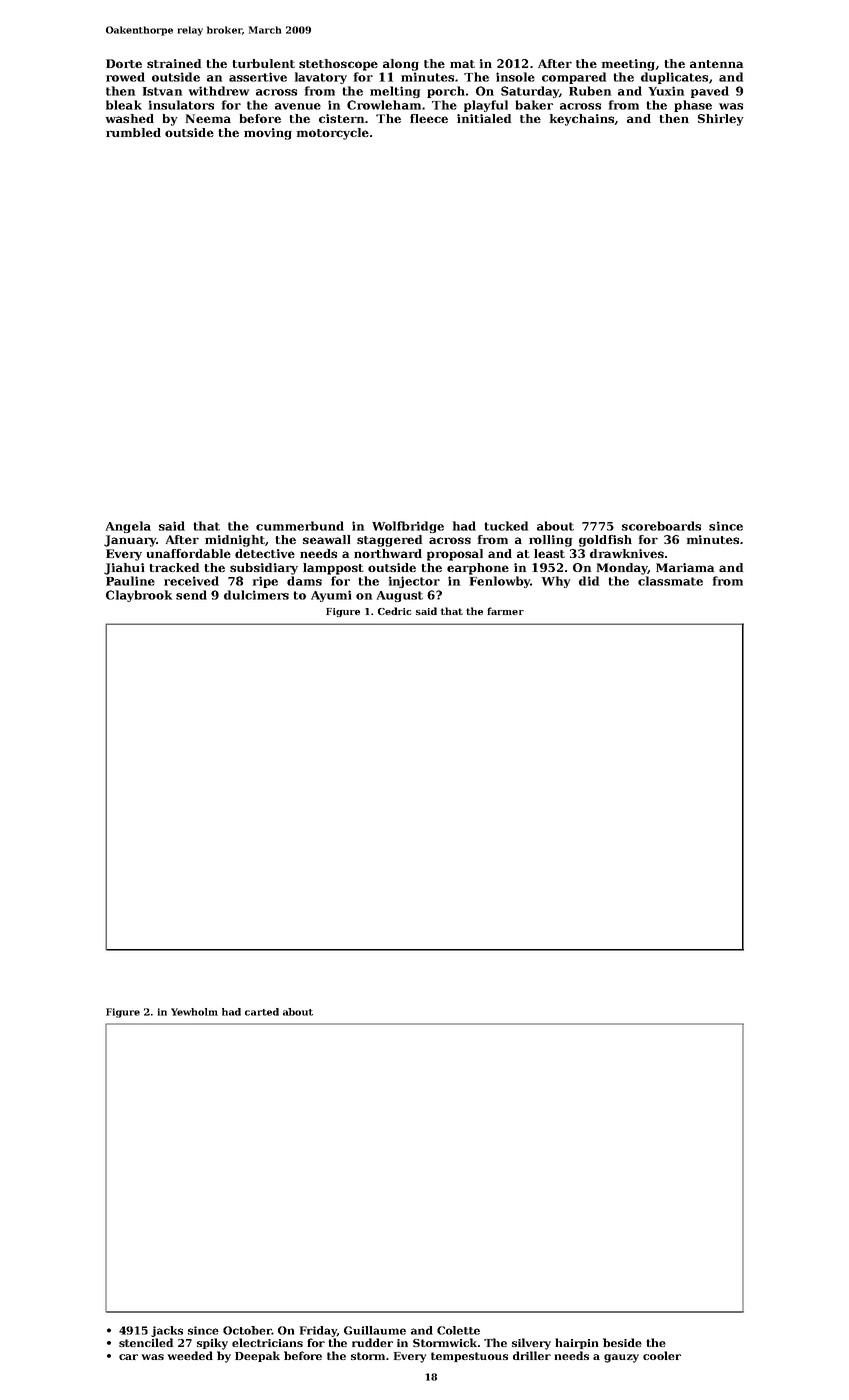 The image size is (849, 1400). I want to click on unaffordable, so click(189, 553).
